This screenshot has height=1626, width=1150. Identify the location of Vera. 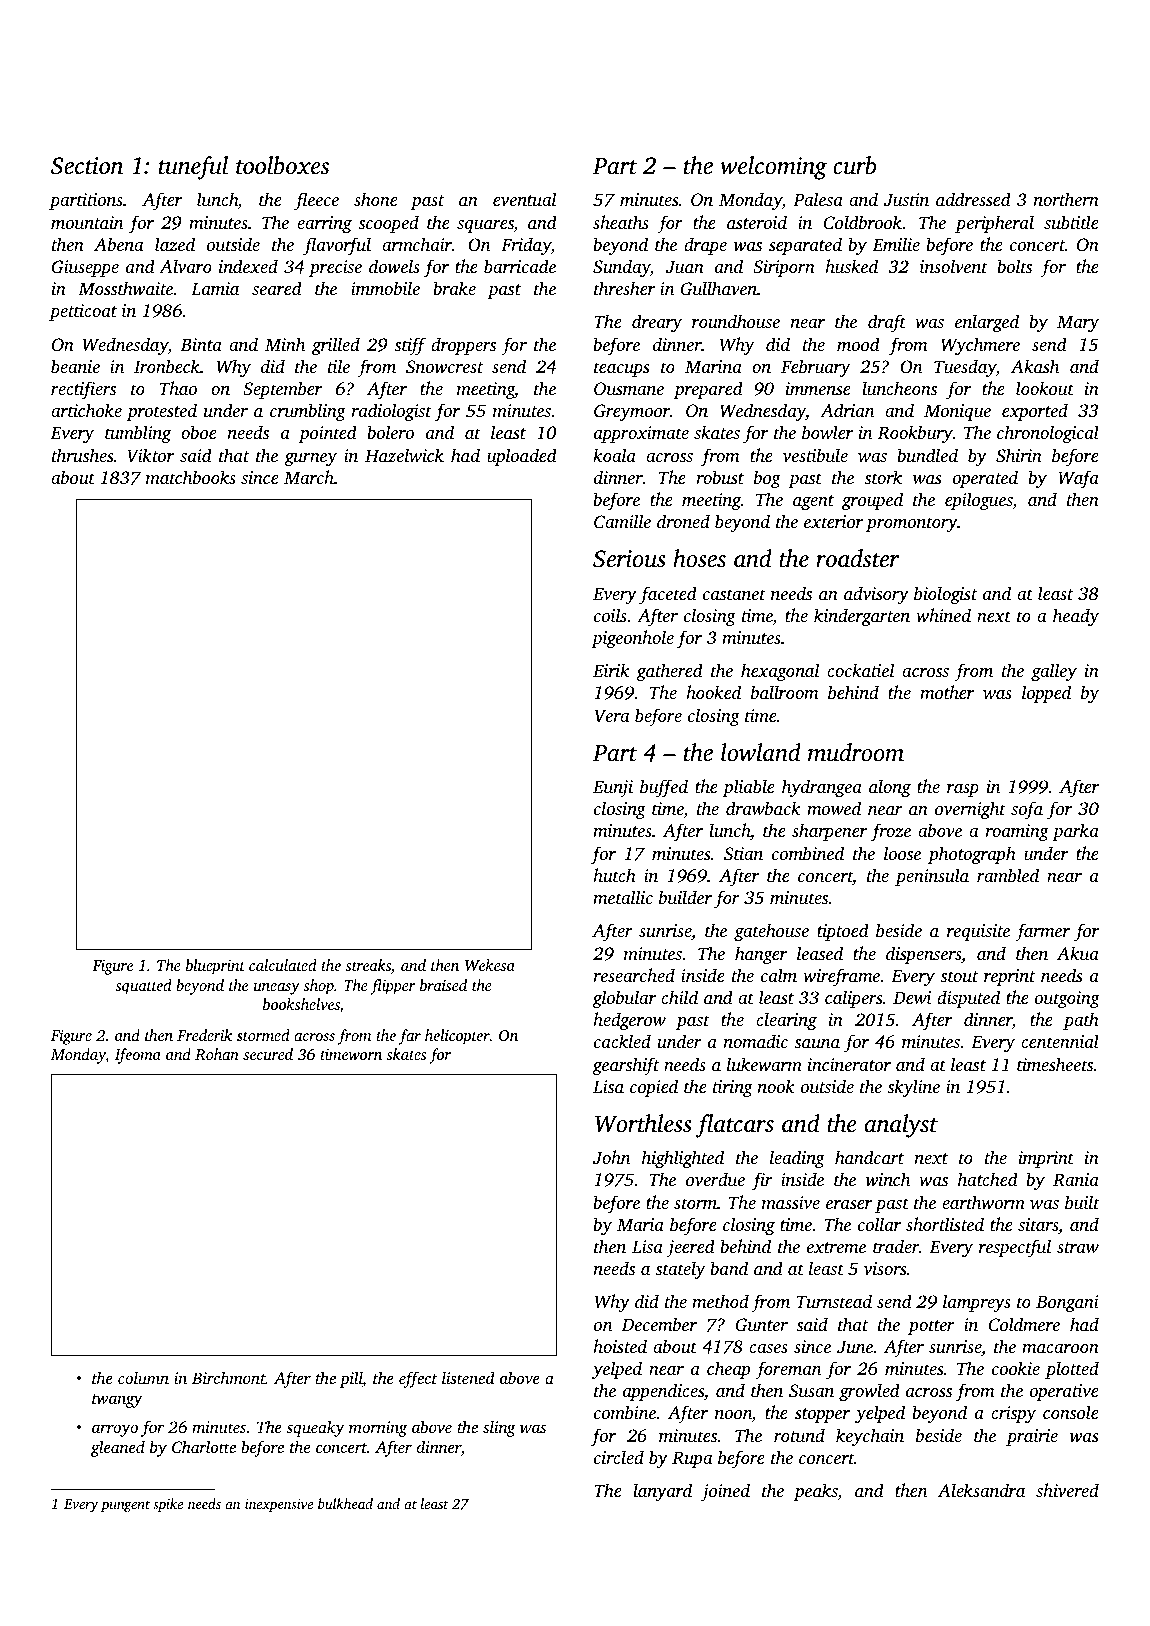
(612, 716).
